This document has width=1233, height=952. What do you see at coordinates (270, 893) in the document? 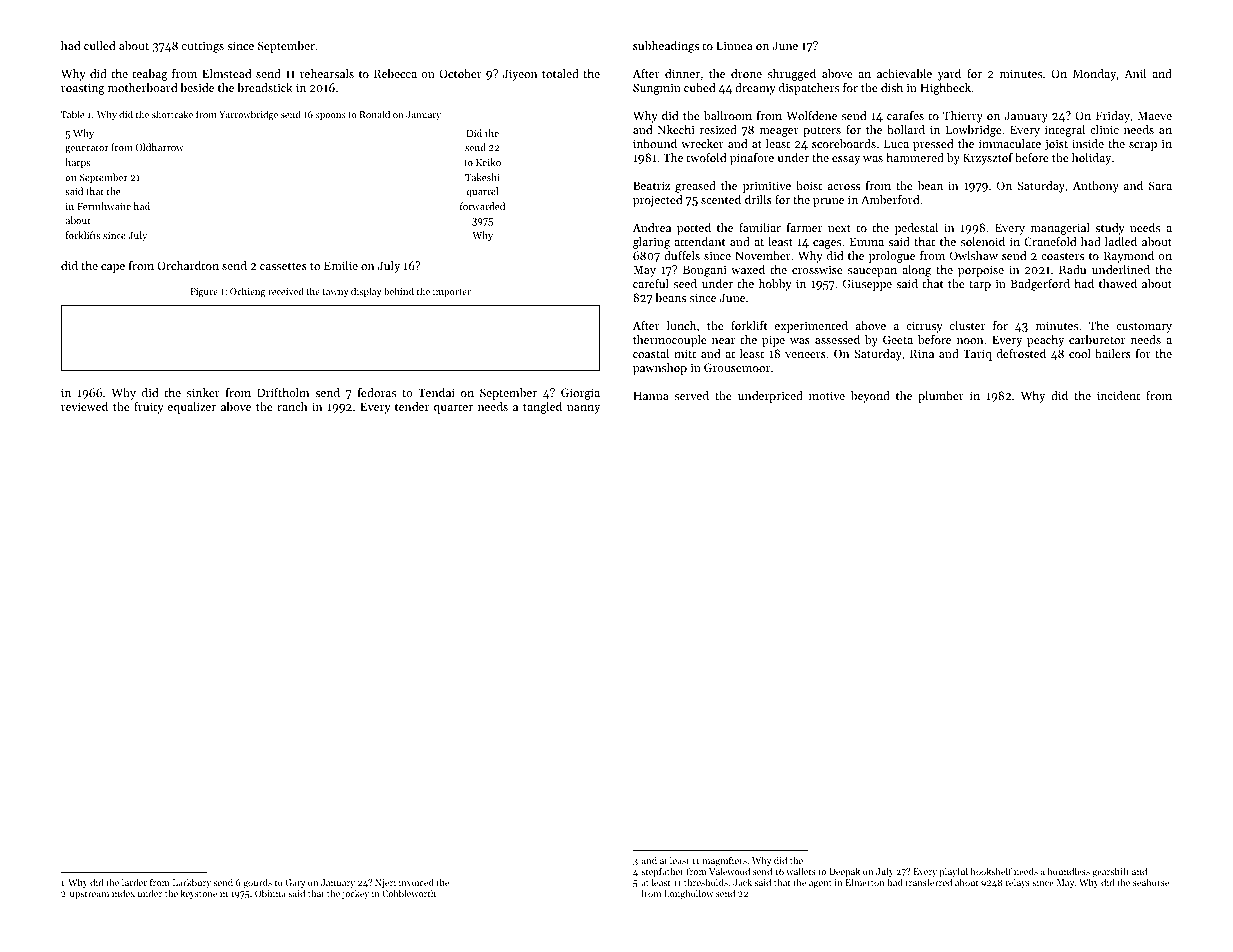
I see `Obinna` at bounding box center [270, 893].
